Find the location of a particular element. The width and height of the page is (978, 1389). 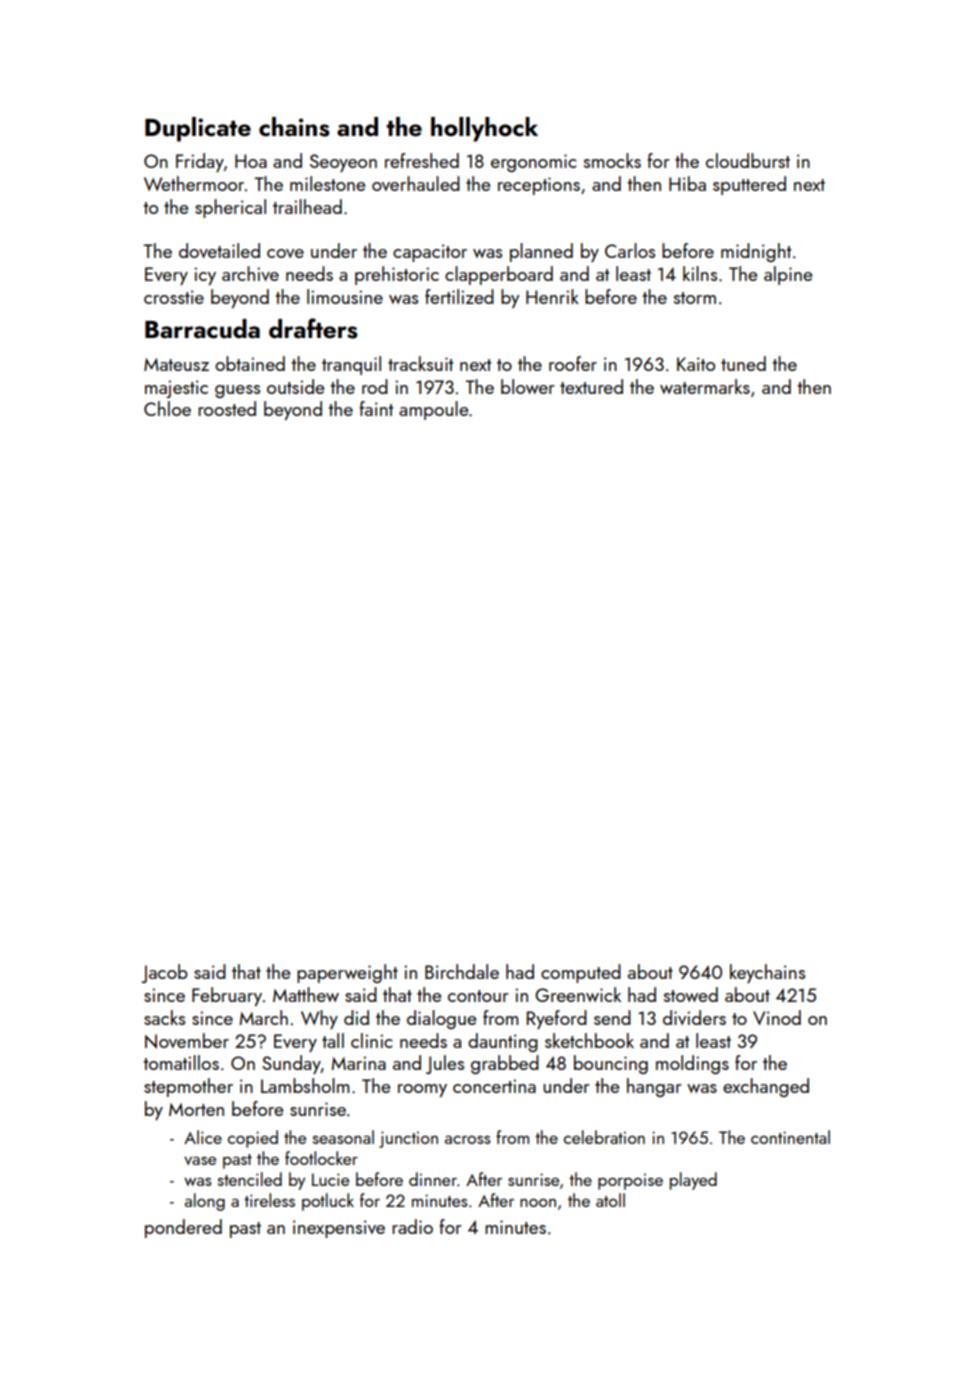

tuned is located at coordinates (743, 363).
